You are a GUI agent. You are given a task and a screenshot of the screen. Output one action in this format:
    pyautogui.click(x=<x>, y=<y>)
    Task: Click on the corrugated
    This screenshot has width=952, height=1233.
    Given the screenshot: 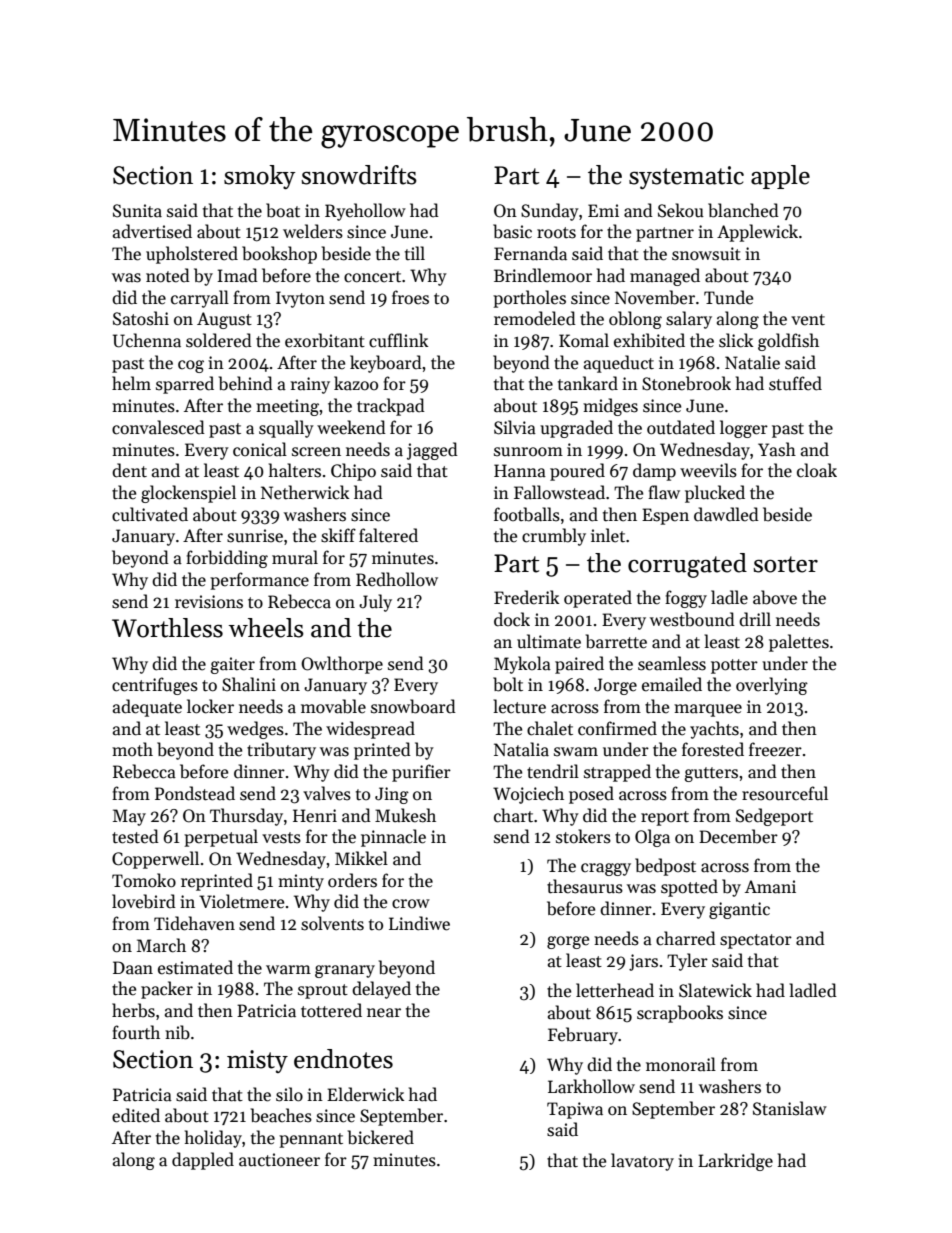 What is the action you would take?
    pyautogui.click(x=687, y=565)
